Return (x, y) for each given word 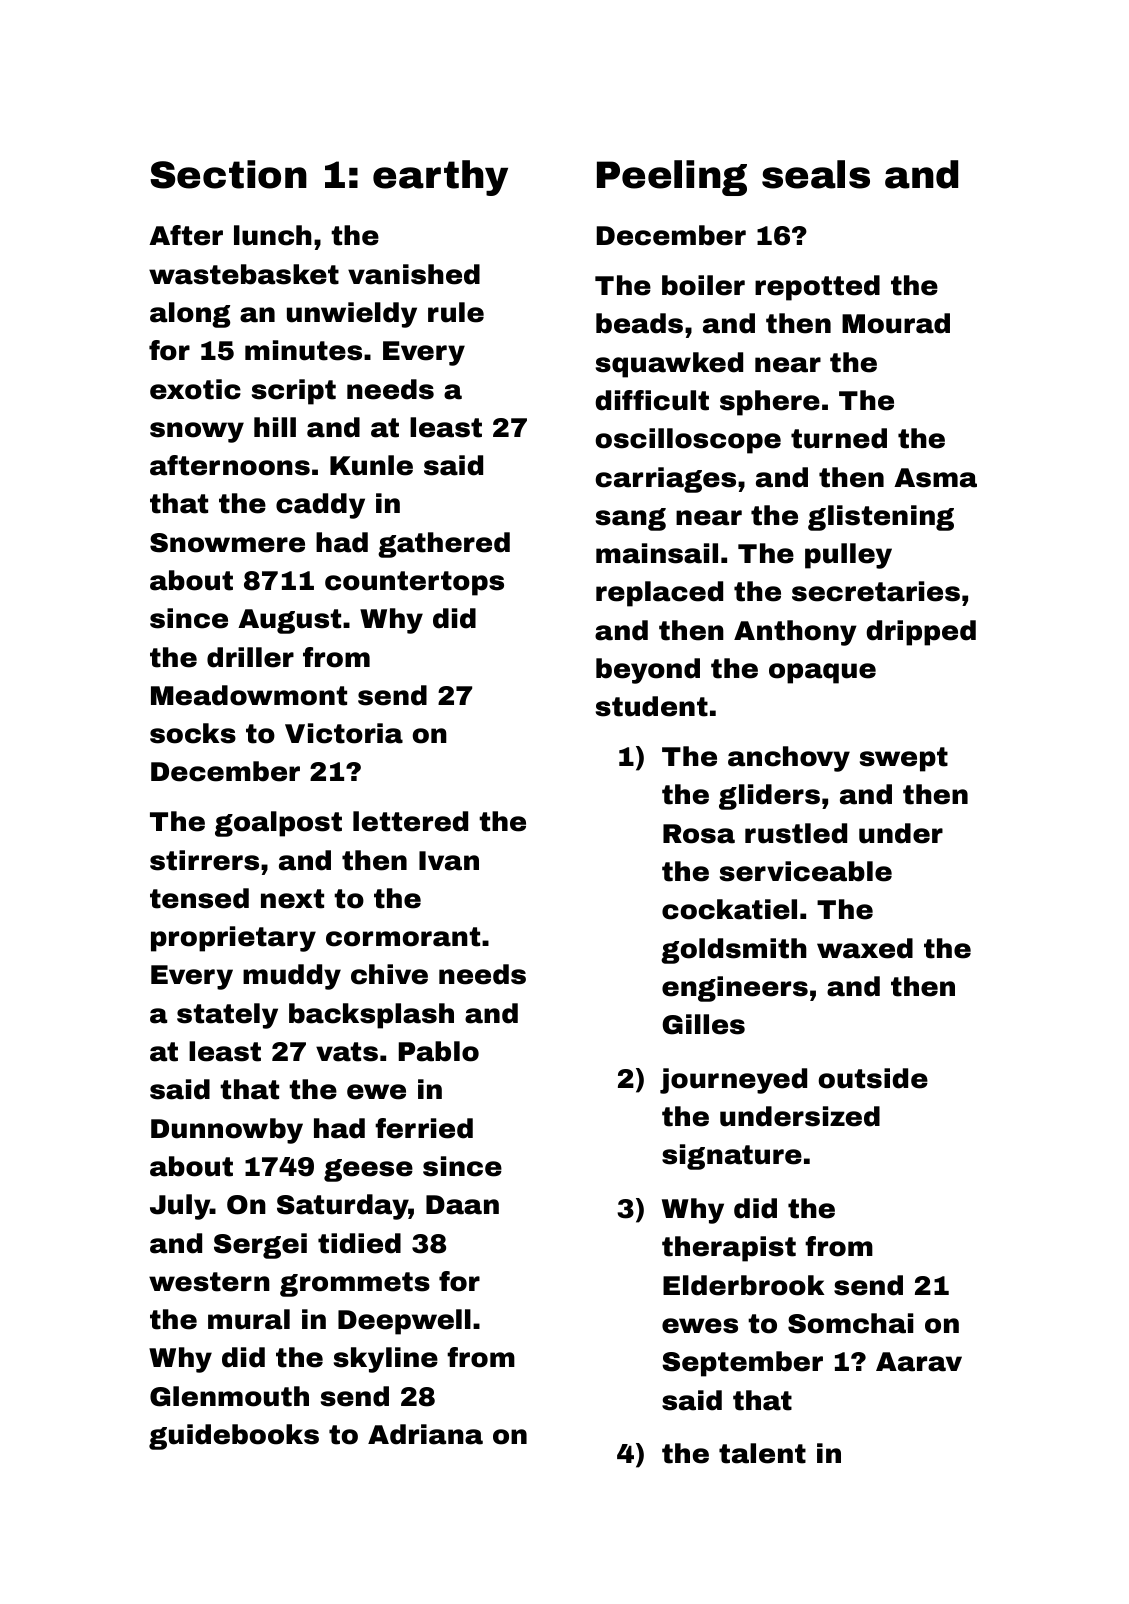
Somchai (850, 1323)
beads (639, 323)
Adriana (425, 1434)
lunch (273, 235)
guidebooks (234, 1437)
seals (816, 174)
